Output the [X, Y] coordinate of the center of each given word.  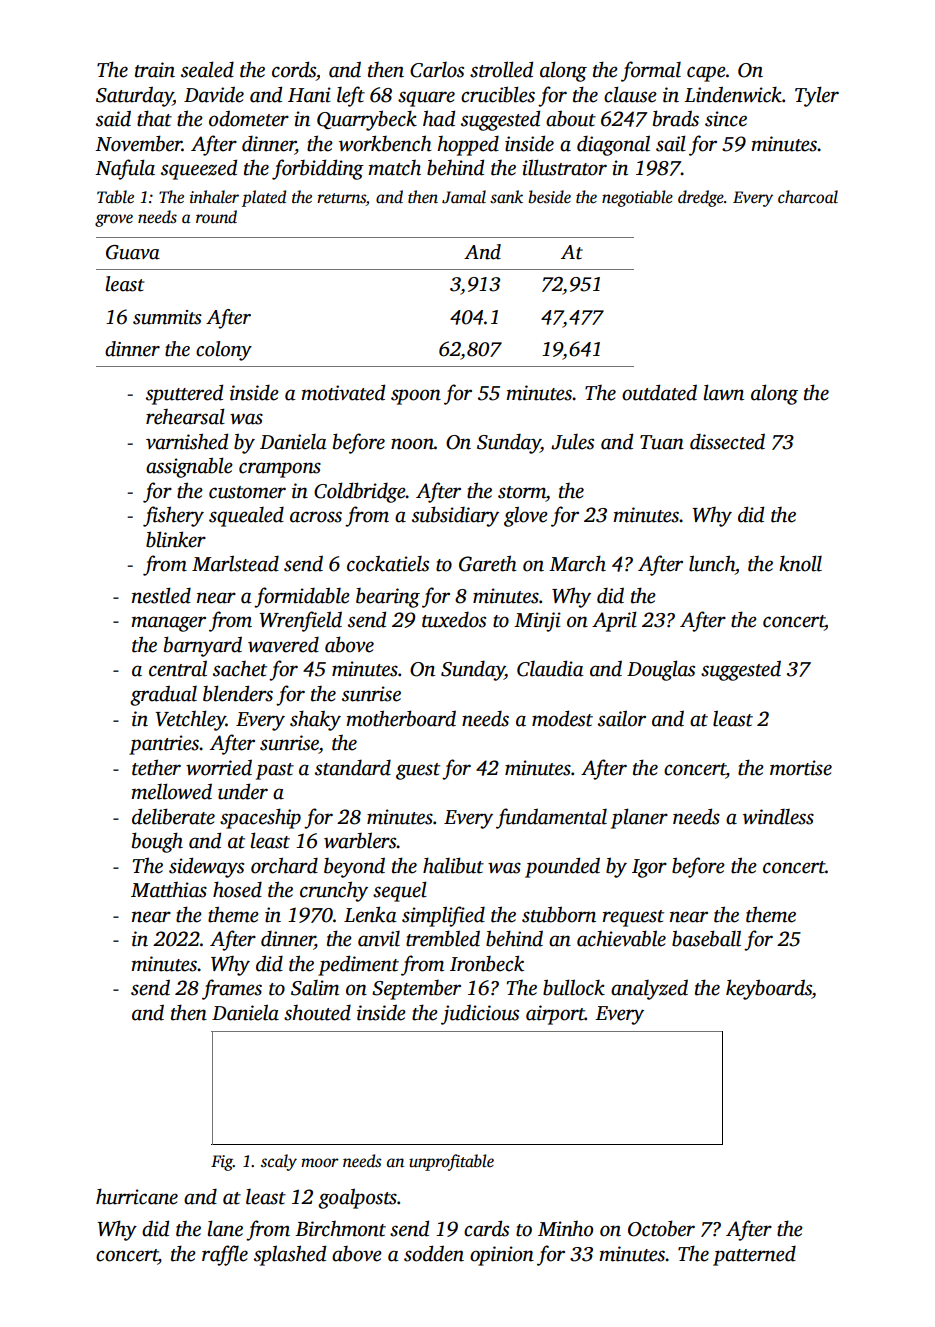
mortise [801, 768]
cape [706, 74]
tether [156, 767]
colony [224, 351]
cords [294, 69]
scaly [279, 1162]
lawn [723, 392]
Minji [537, 622]
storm [522, 492]
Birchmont [340, 1229]
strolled [501, 69]
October [661, 1228]
